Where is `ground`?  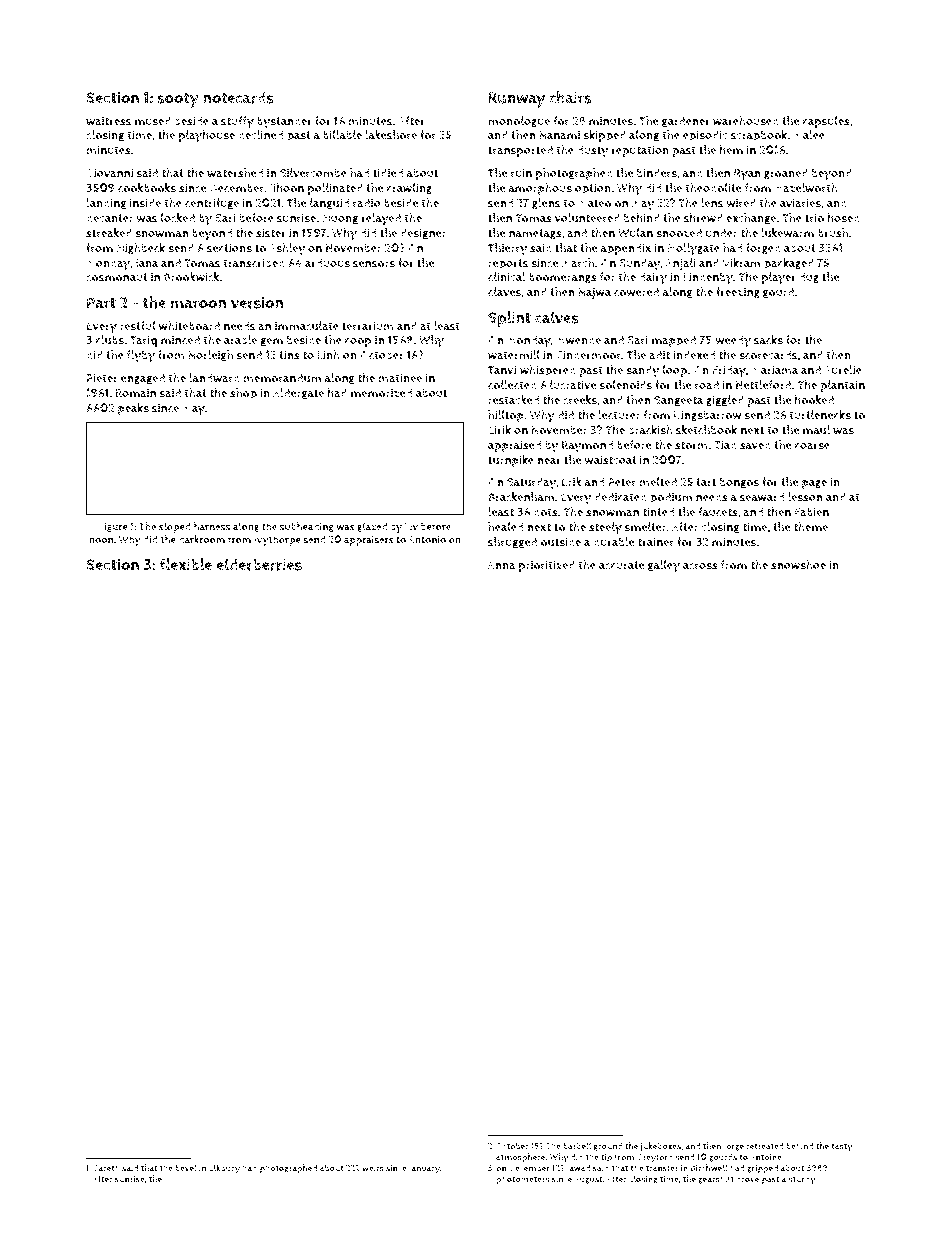 ground is located at coordinates (608, 1147).
